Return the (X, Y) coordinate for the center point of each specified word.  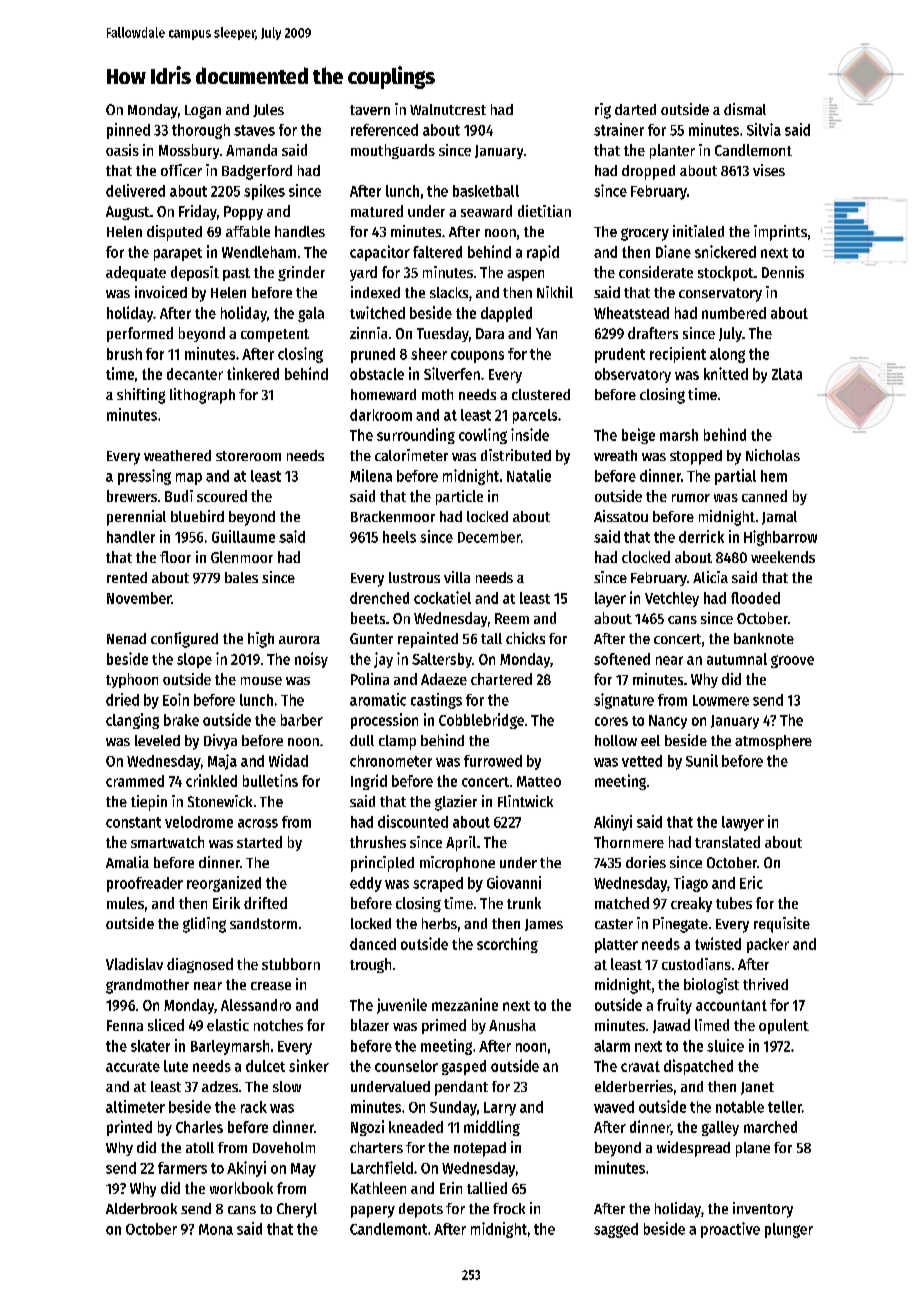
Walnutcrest (448, 109)
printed (129, 1128)
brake (181, 720)
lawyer (743, 823)
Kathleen (378, 1188)
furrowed (493, 761)
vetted (642, 761)
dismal (745, 109)
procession (384, 721)
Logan (203, 112)
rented (127, 577)
